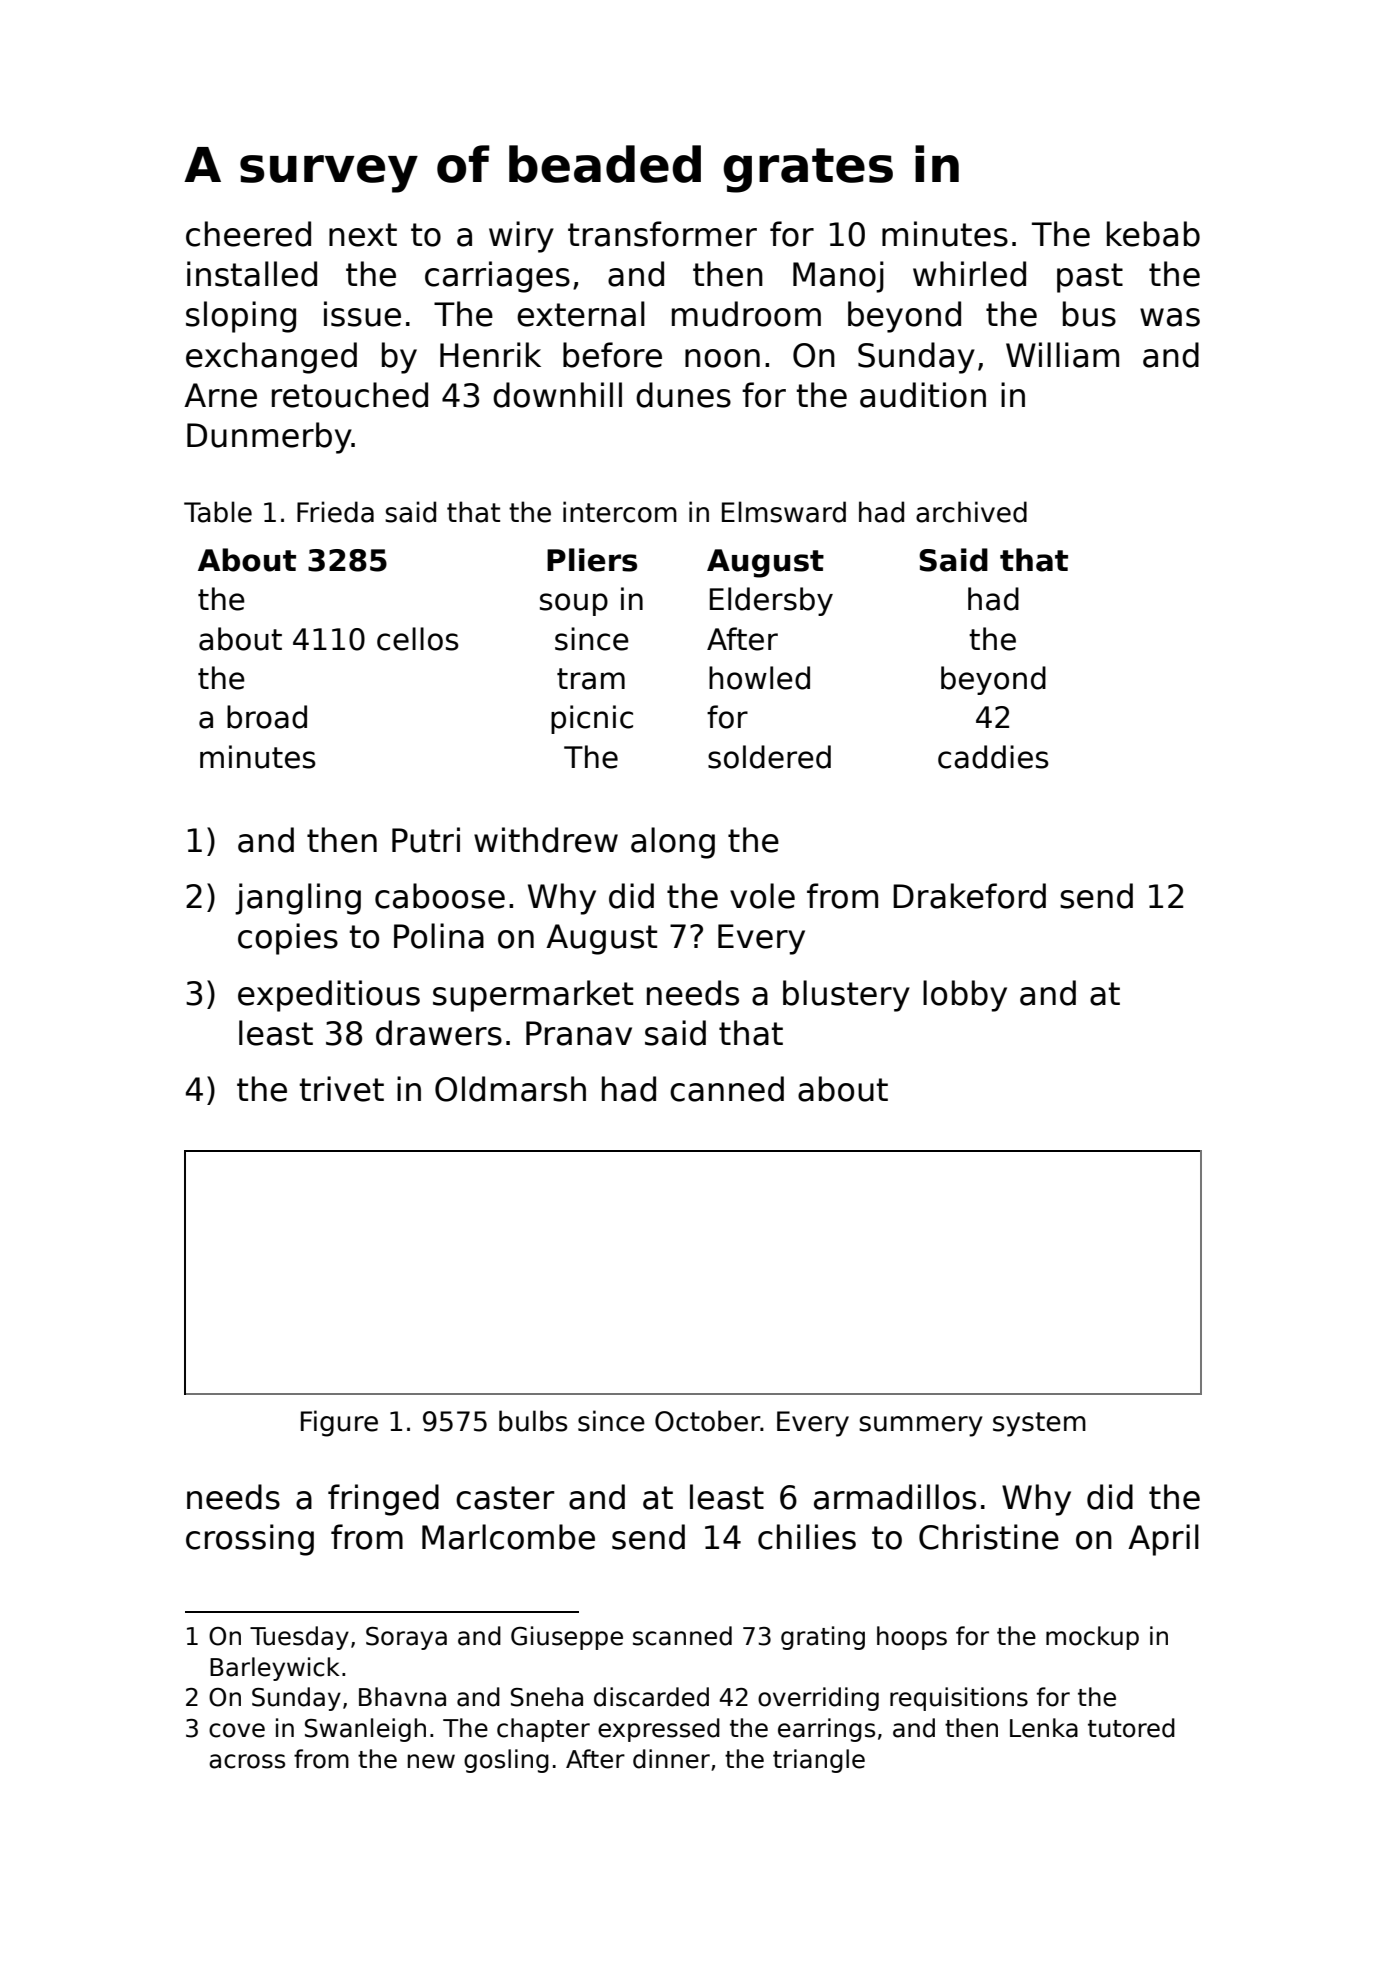 The height and width of the image is (1969, 1386). What do you see at coordinates (784, 512) in the image?
I see `Elmsward` at bounding box center [784, 512].
